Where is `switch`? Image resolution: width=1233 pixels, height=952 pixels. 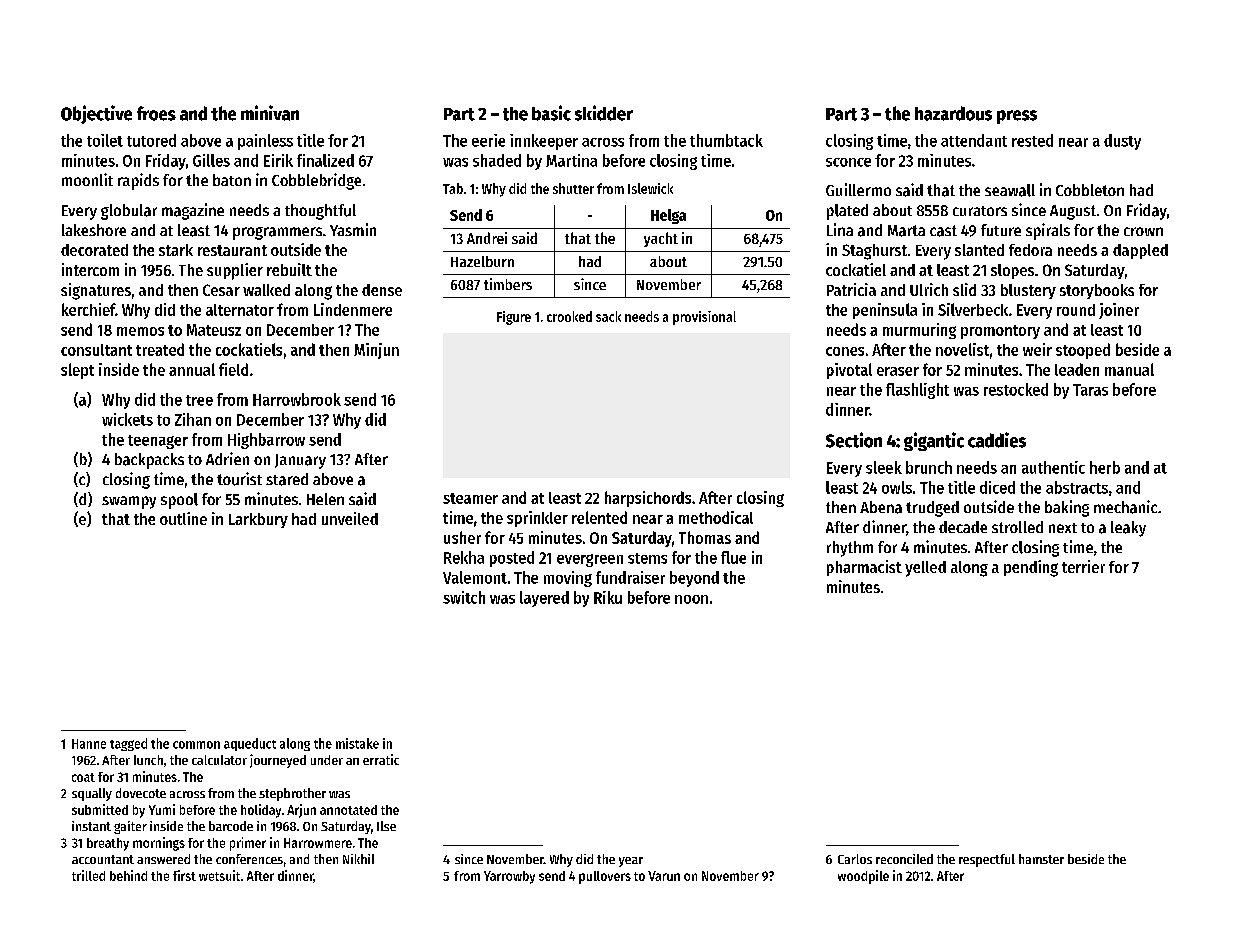 switch is located at coordinates (464, 597).
